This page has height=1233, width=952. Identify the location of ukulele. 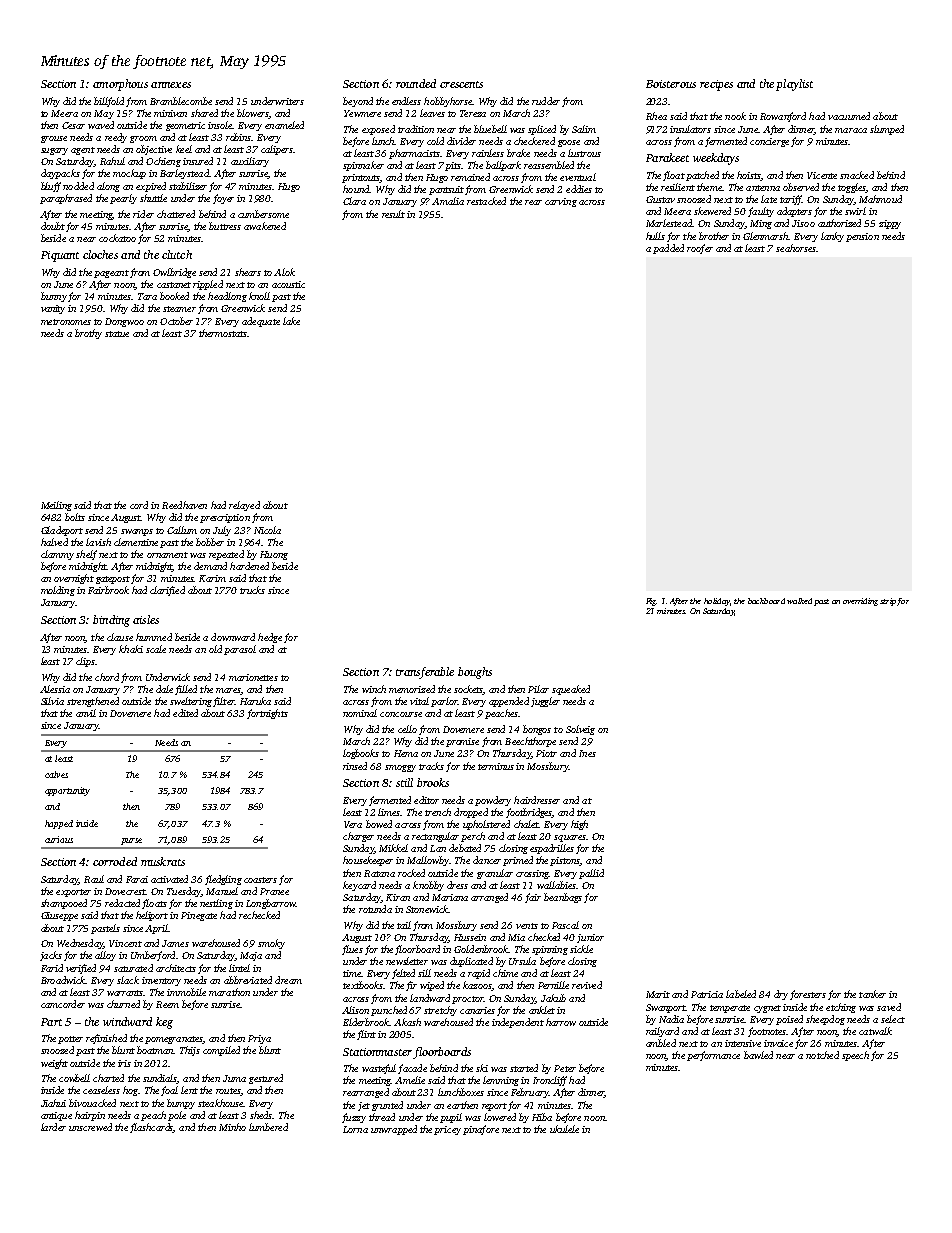
(564, 1129).
